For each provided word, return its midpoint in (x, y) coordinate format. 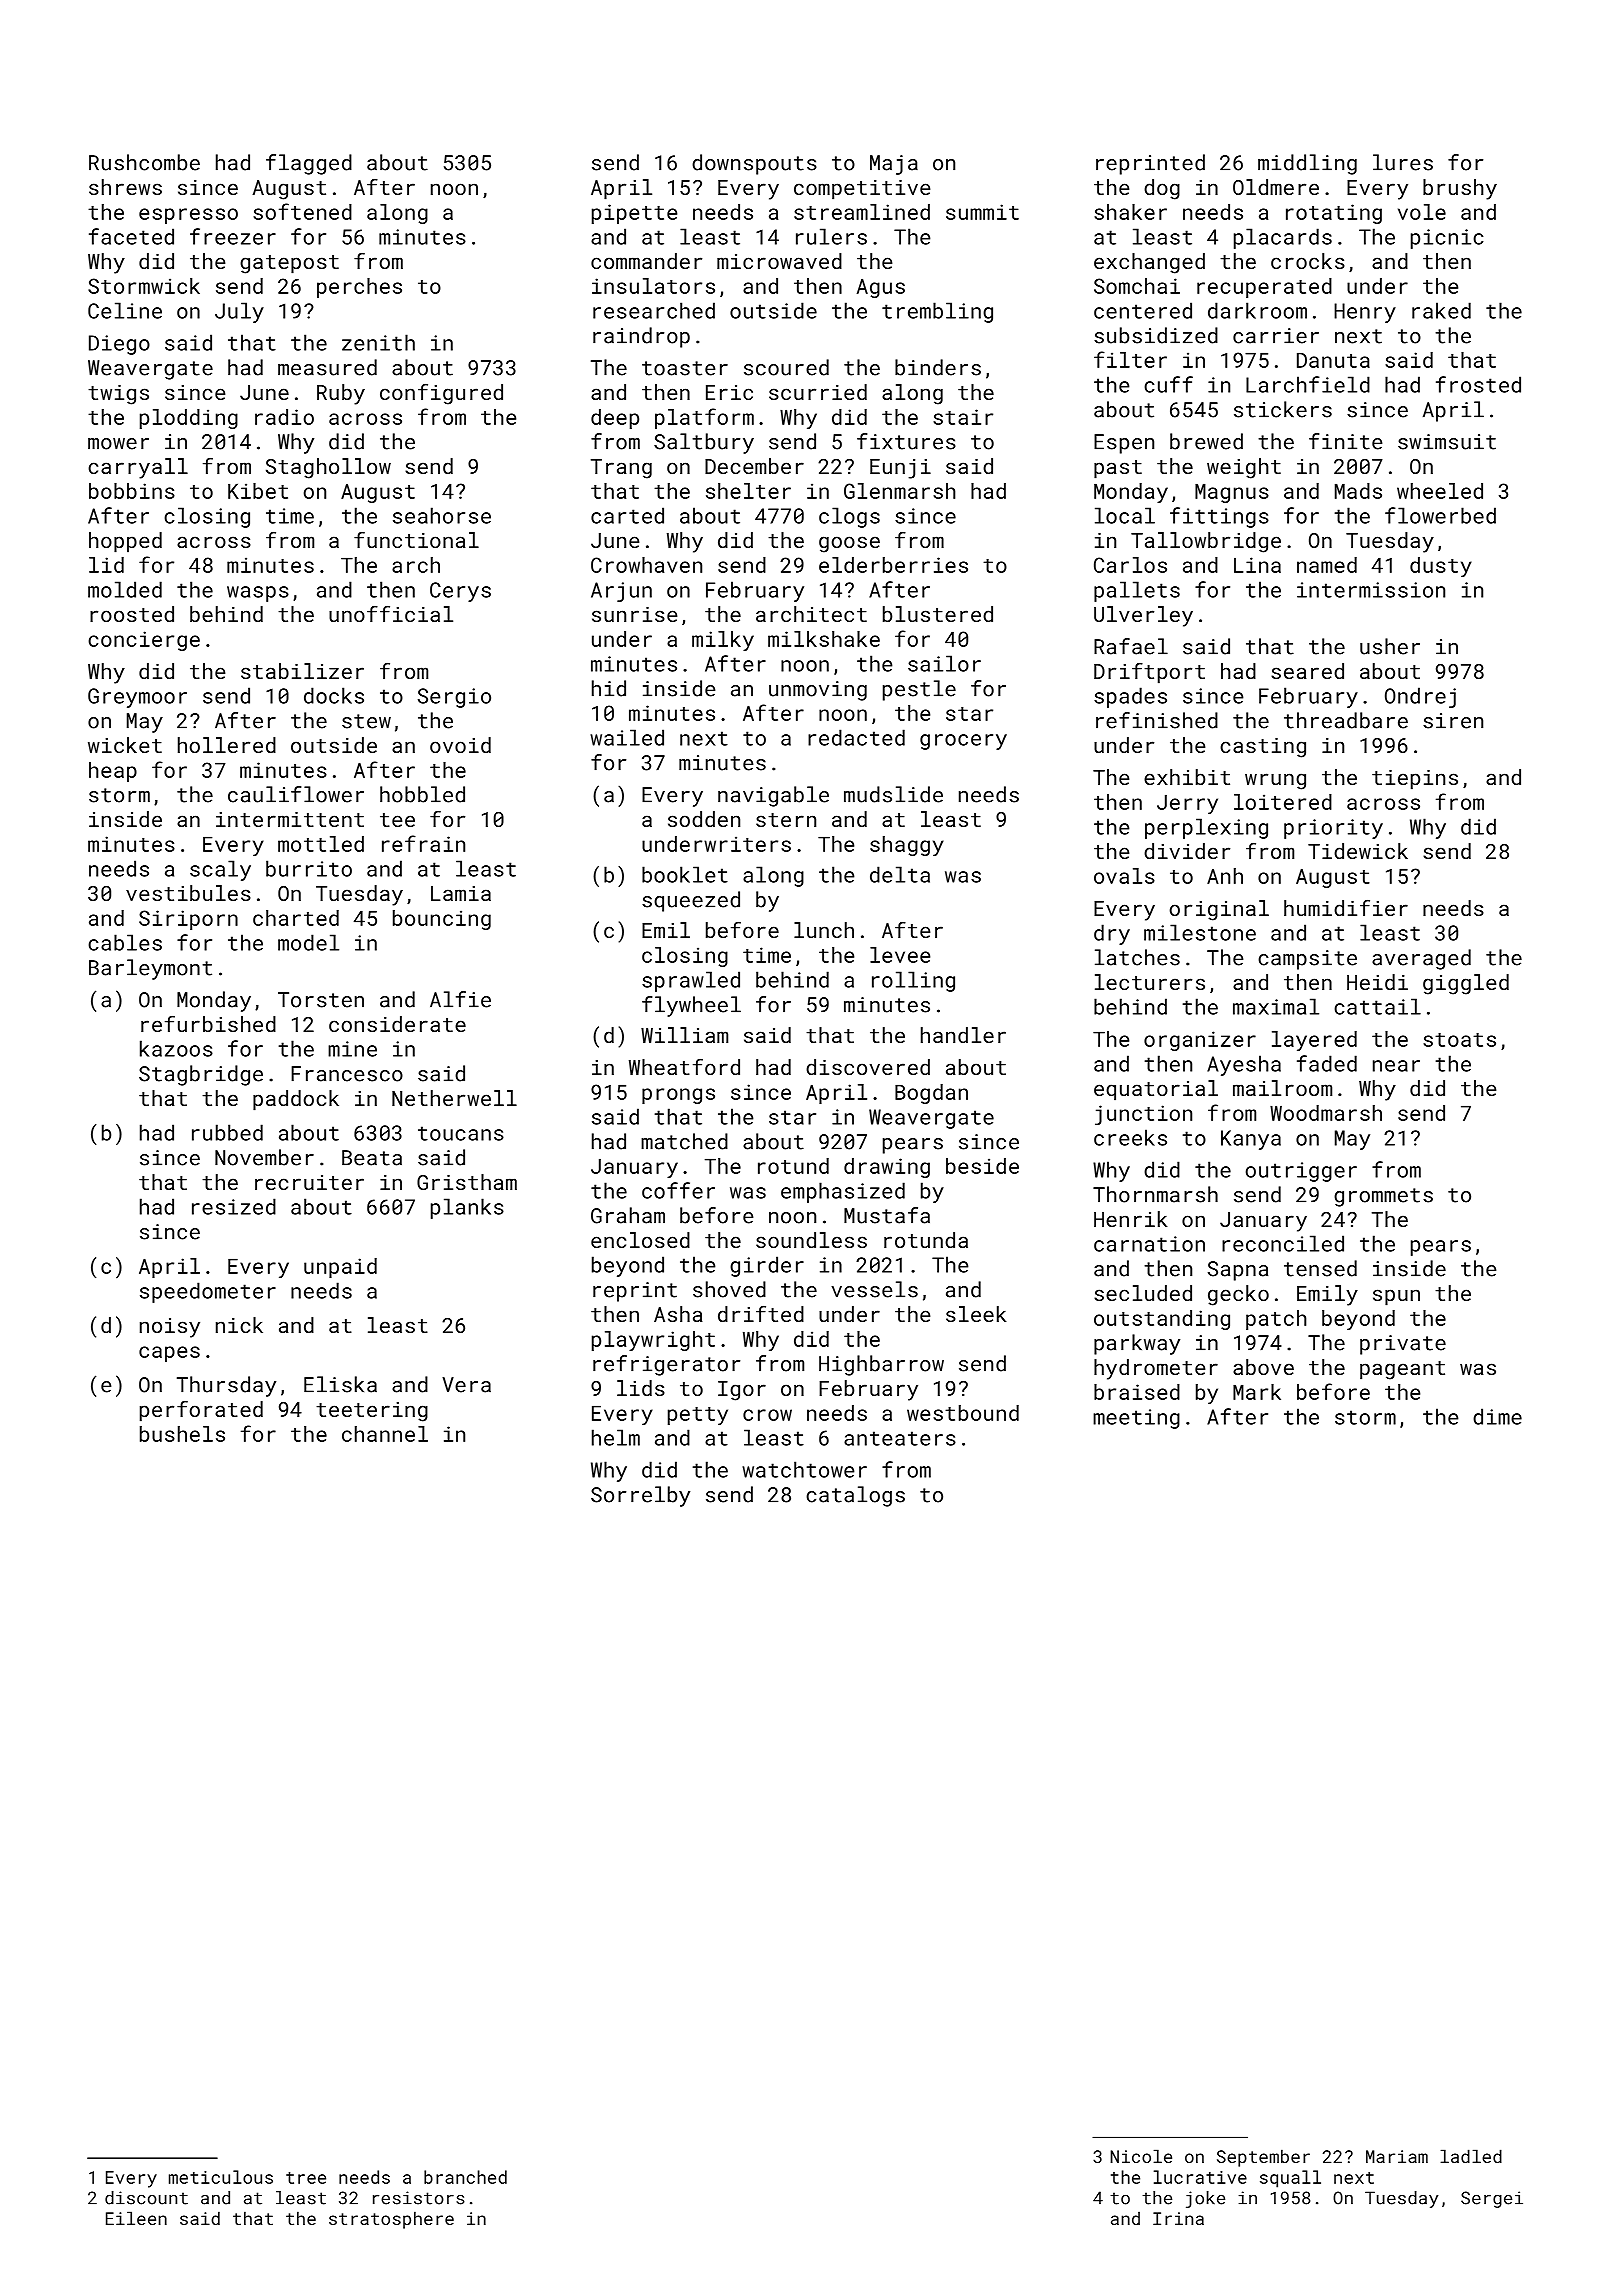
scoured (786, 367)
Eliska (340, 1384)
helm (616, 1437)
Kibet (258, 491)
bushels (182, 1434)
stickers (1283, 409)
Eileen (136, 2218)
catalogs (855, 1496)
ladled (1471, 2156)
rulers (831, 236)
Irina (1178, 2218)
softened (302, 211)
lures (1403, 162)
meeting (1136, 1419)
